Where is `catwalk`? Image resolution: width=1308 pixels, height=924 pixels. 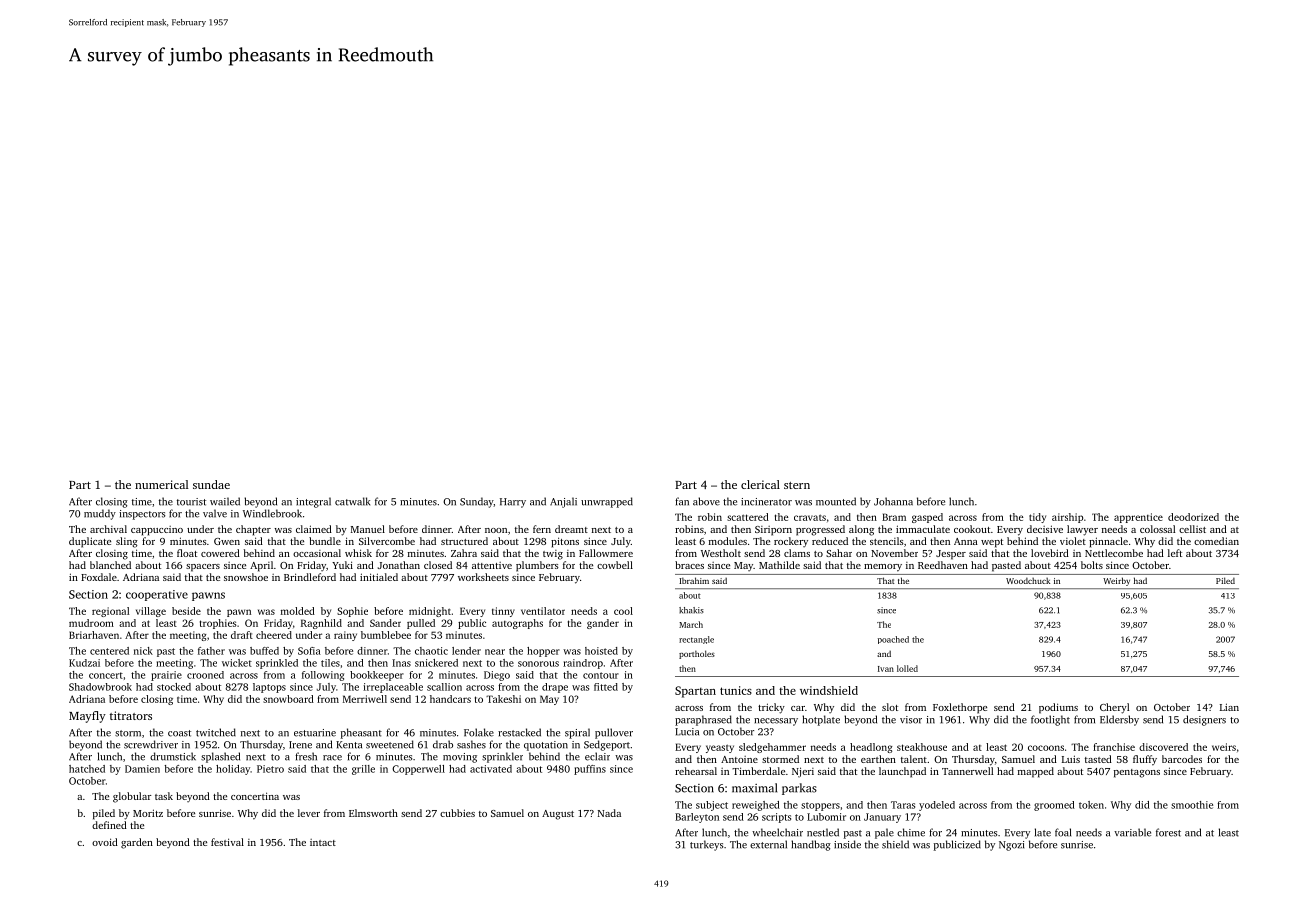
catwalk is located at coordinates (352, 501).
